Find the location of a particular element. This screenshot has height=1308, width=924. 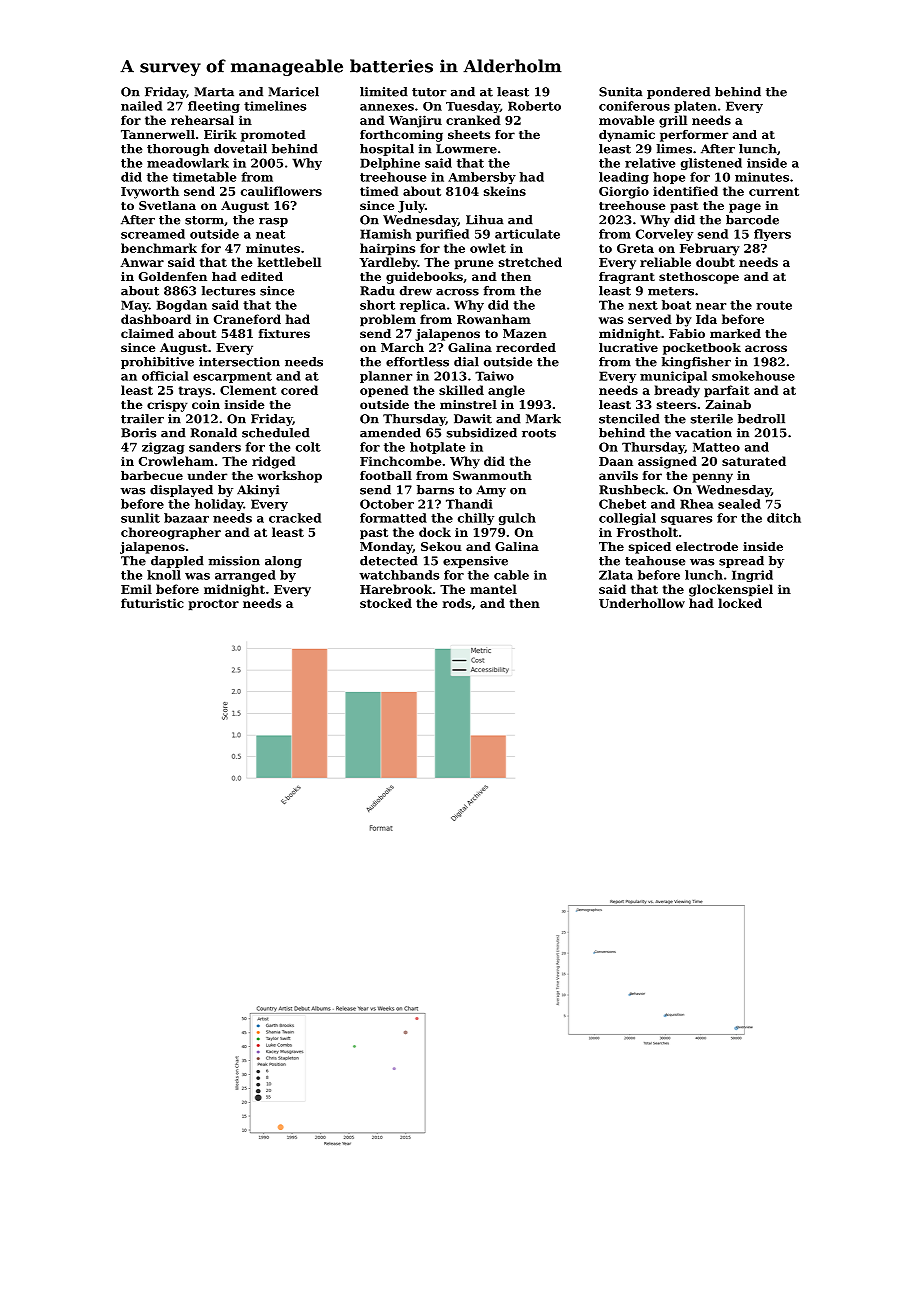

boat is located at coordinates (676, 305).
